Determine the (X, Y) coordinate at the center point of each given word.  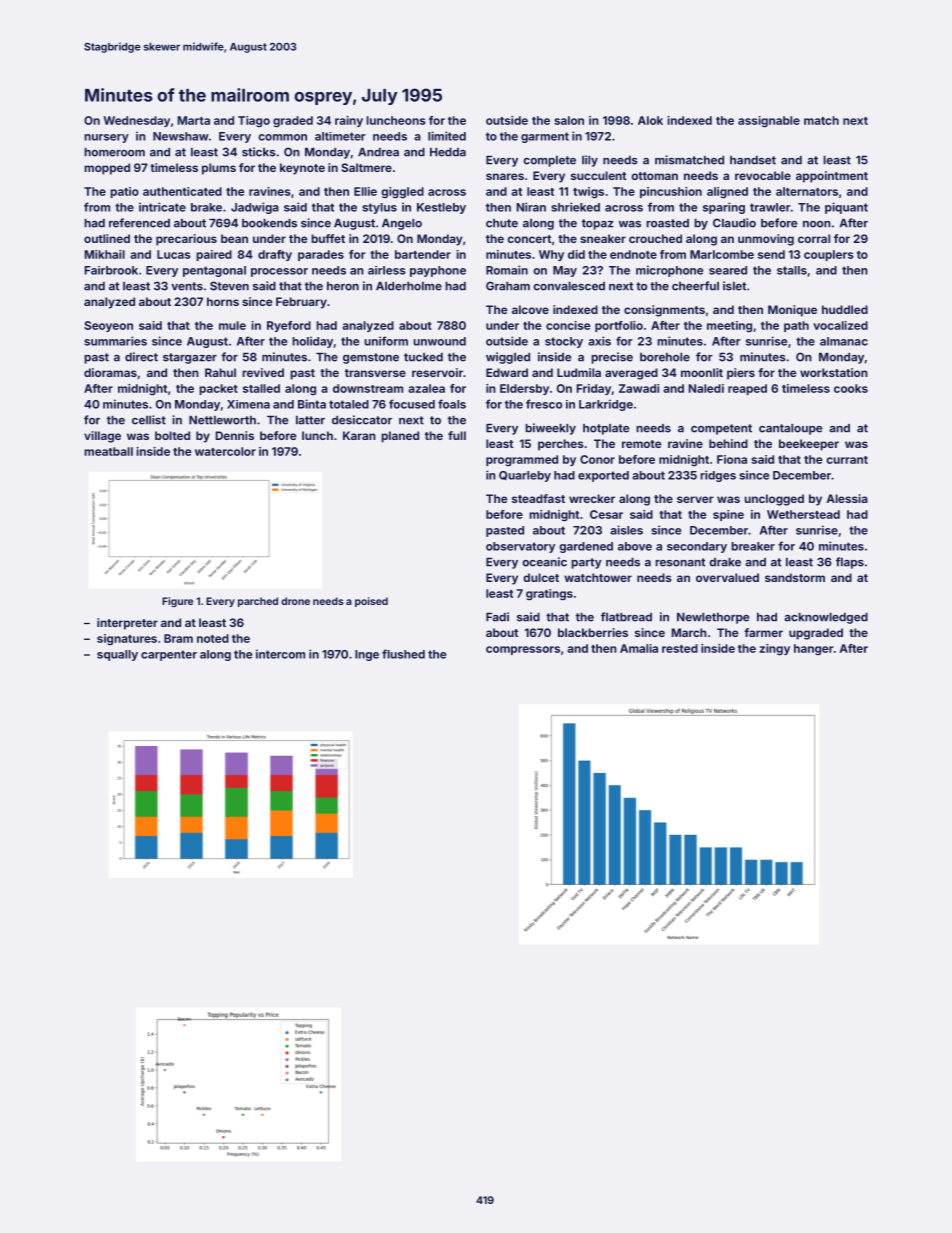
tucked (423, 357)
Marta (194, 120)
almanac (844, 341)
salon (569, 120)
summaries (115, 341)
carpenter (169, 655)
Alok (650, 120)
